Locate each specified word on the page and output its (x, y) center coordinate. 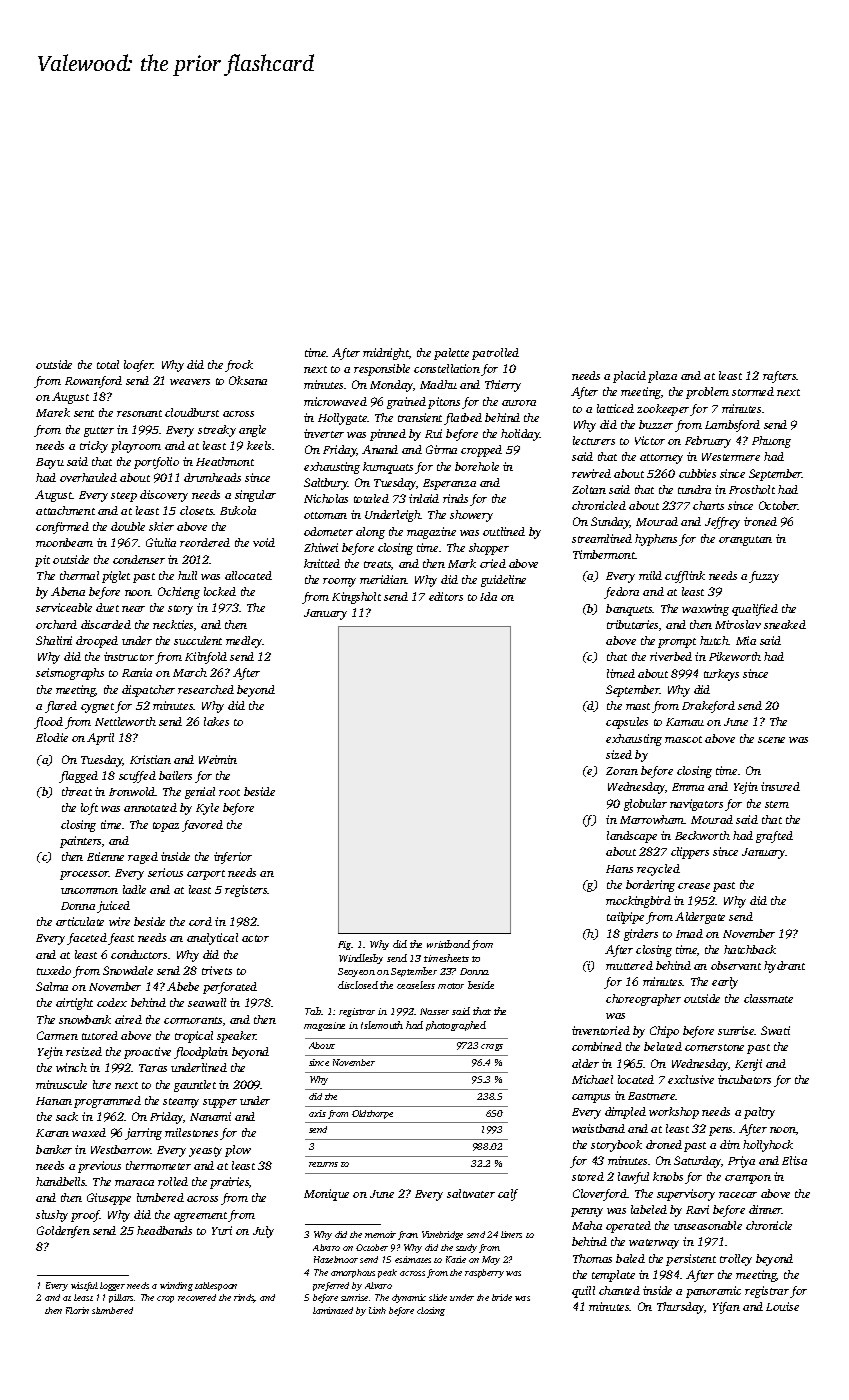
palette (451, 354)
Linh (377, 1310)
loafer (139, 366)
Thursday (681, 1308)
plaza (662, 377)
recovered (197, 1297)
